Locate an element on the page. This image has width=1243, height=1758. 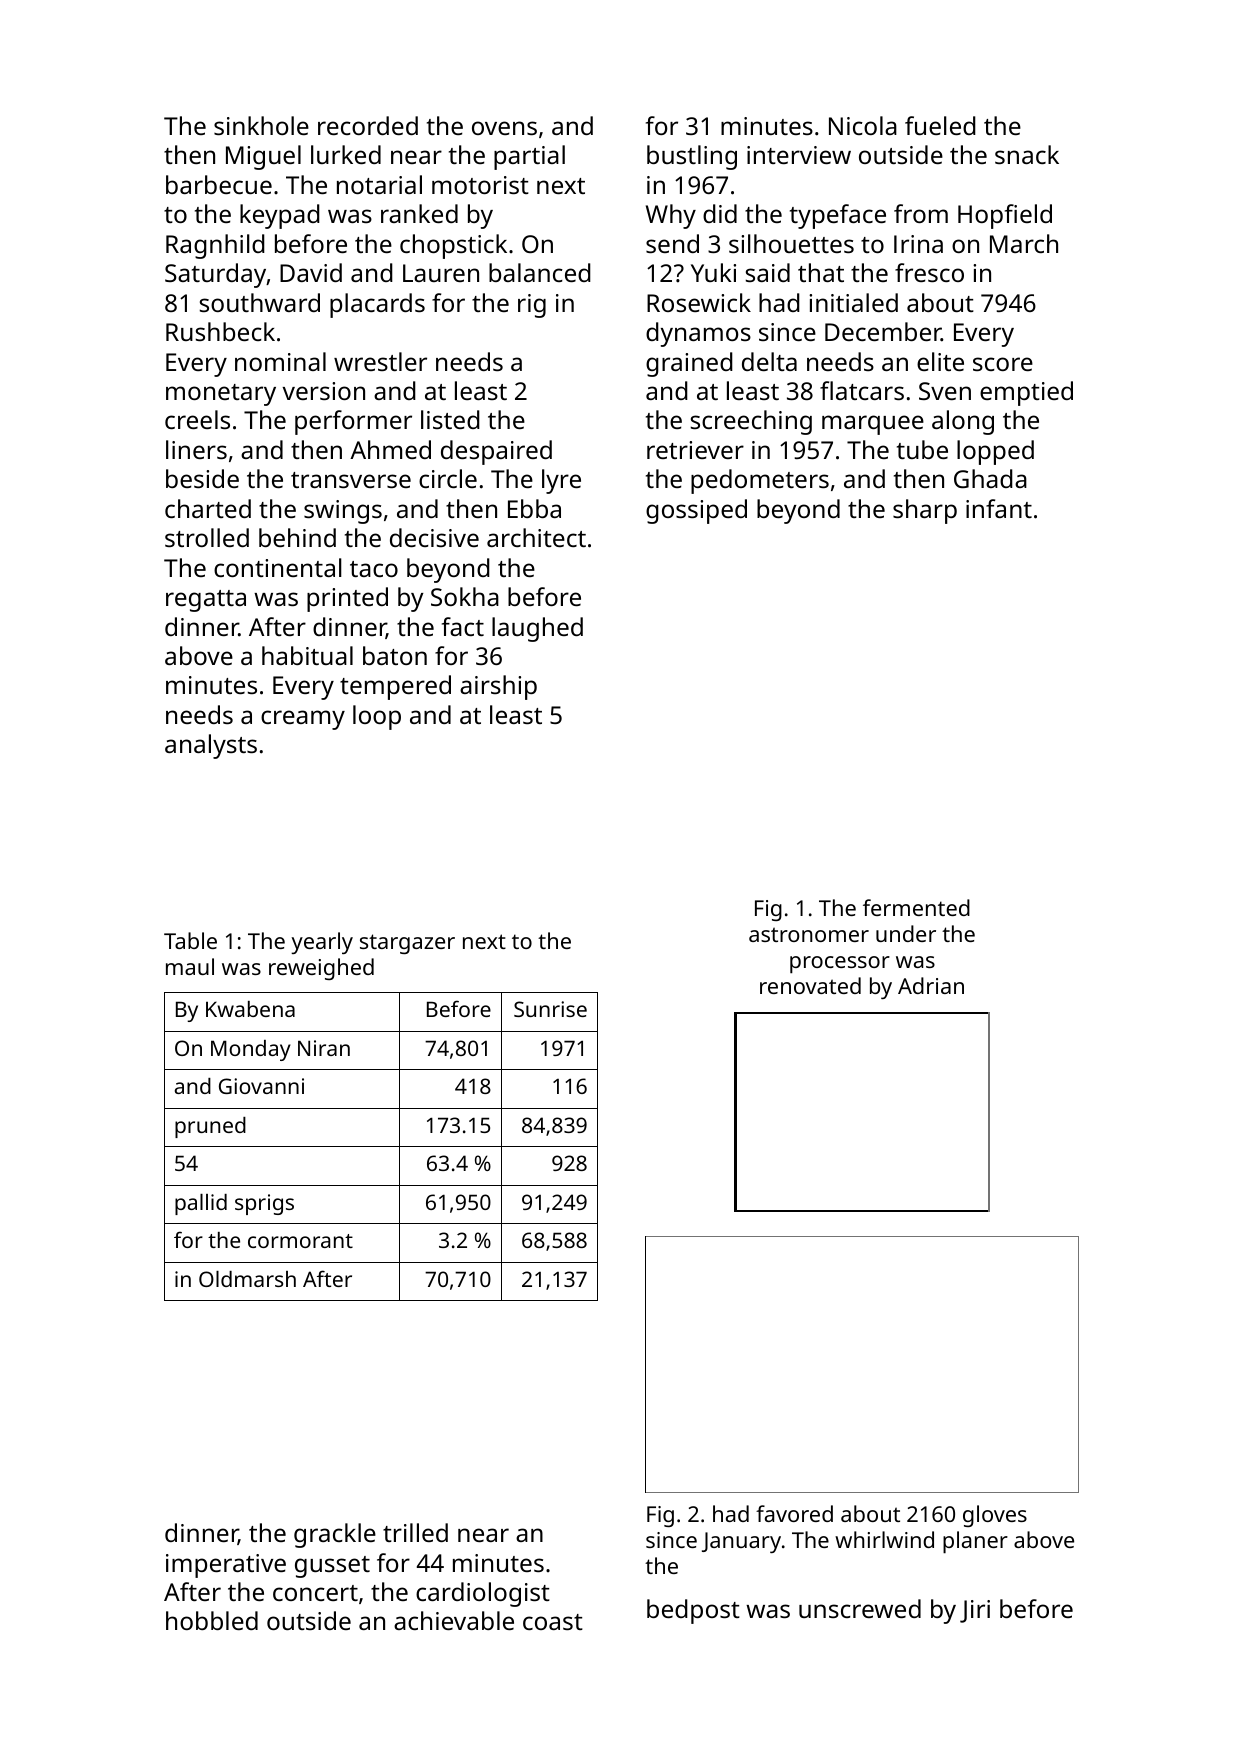
cormorant is located at coordinates (300, 1241).
